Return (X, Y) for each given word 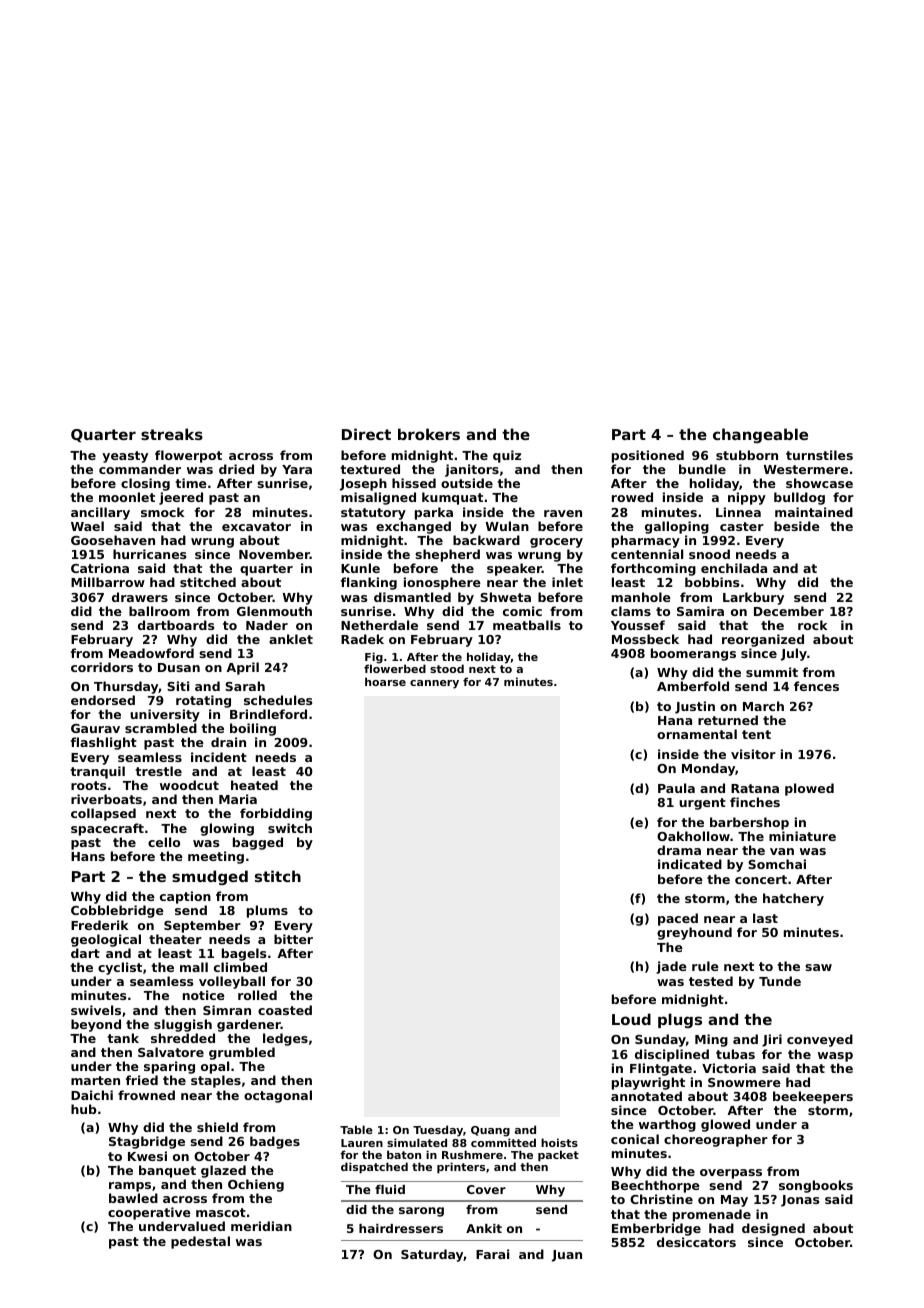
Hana (675, 720)
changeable (760, 435)
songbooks (816, 1186)
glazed (223, 1171)
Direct (366, 434)
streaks (172, 434)
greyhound (694, 933)
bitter (293, 939)
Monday (708, 769)
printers (461, 1168)
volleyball (232, 982)
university (165, 715)
